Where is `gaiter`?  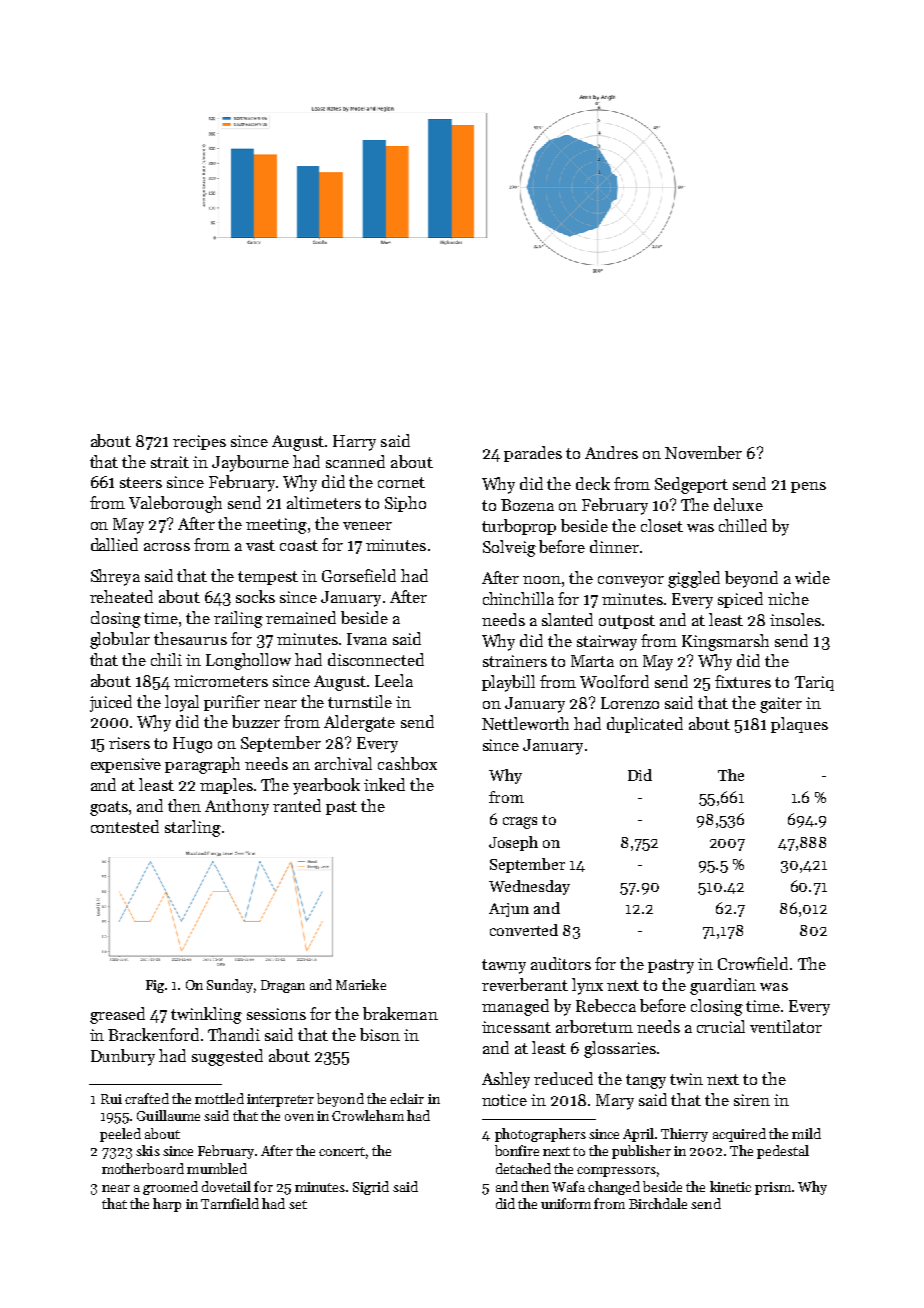
gaiter is located at coordinates (781, 705).
